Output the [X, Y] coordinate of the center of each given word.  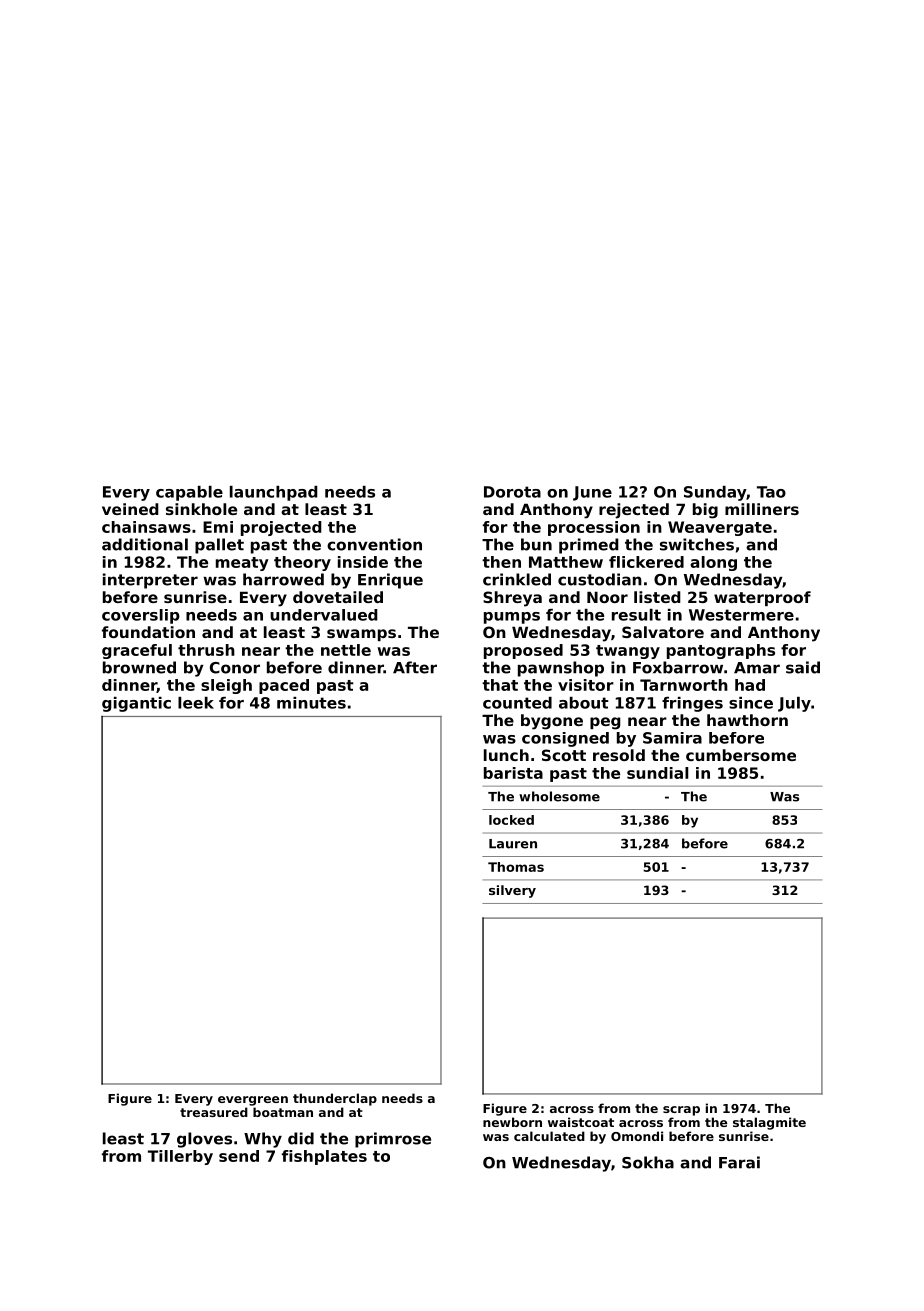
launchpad [274, 493]
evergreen [253, 1101]
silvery [512, 891]
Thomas [516, 867]
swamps [361, 635]
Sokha [648, 1162]
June [592, 493]
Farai [739, 1162]
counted [517, 703]
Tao [771, 492]
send [239, 1156]
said [803, 667]
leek [196, 703]
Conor [235, 668]
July [794, 704]
